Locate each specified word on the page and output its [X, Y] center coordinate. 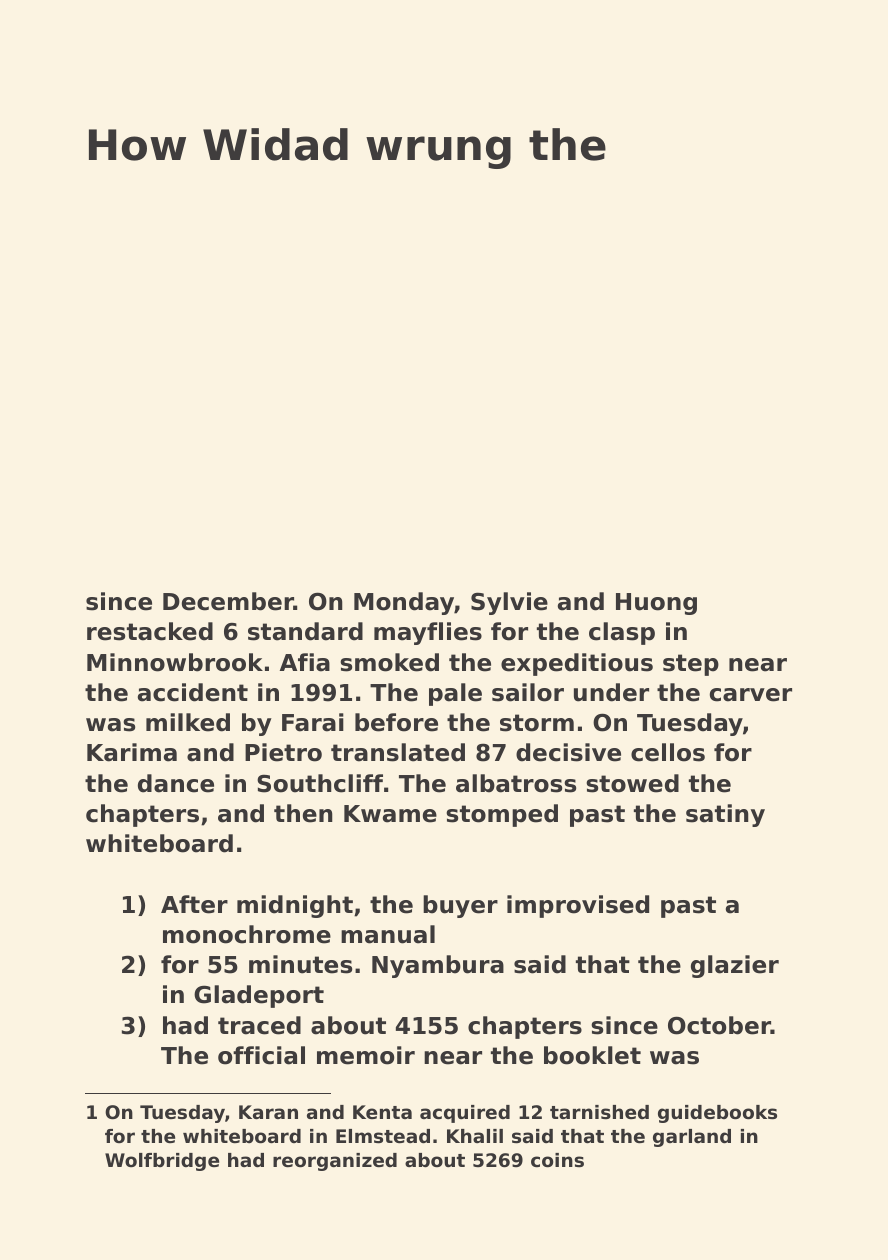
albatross [516, 783]
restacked [150, 631]
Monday [404, 603]
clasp [622, 633]
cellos [668, 752]
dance [176, 783]
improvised [578, 906]
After [194, 904]
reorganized [335, 1162]
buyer [460, 906]
